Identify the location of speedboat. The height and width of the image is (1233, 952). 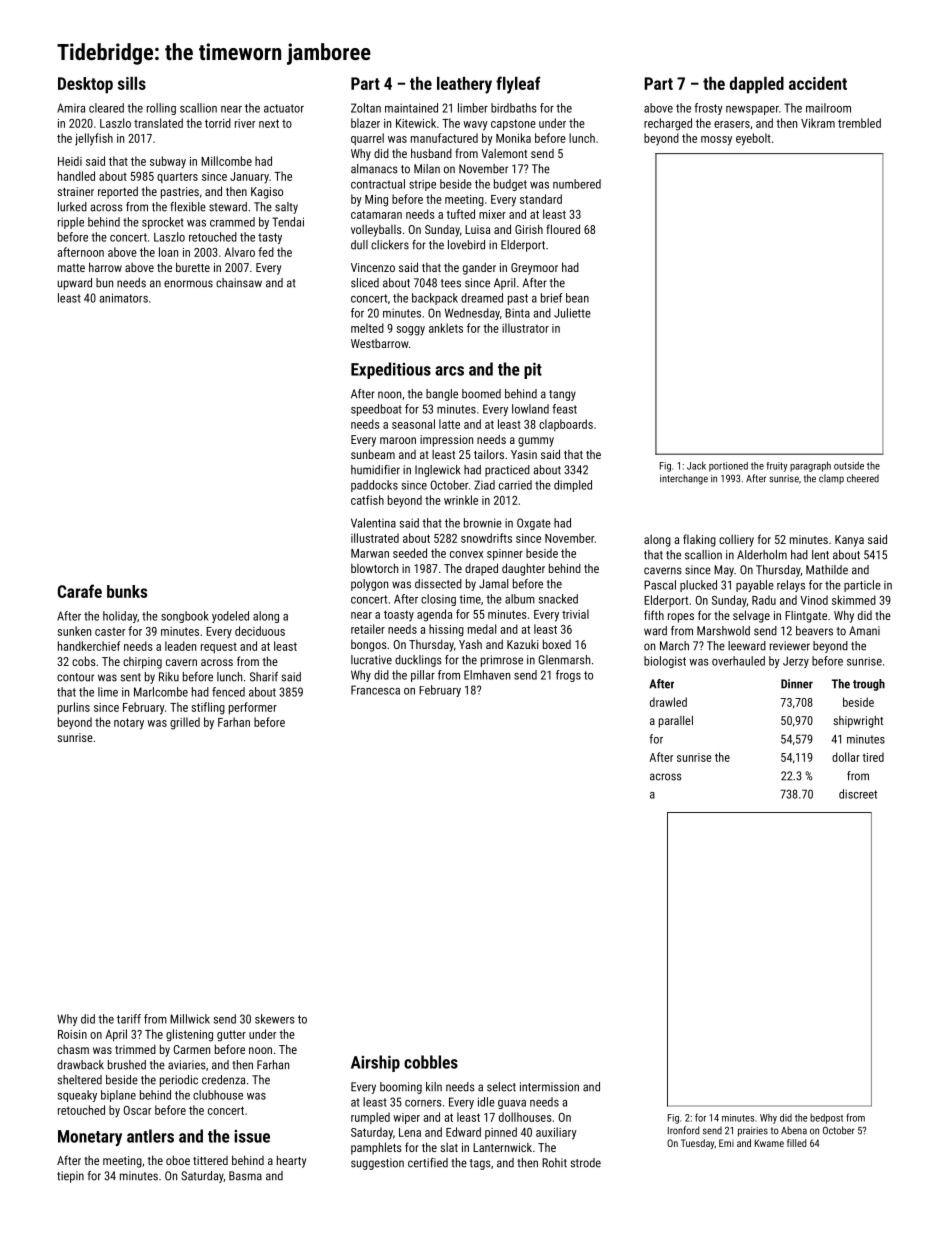
(376, 410).
